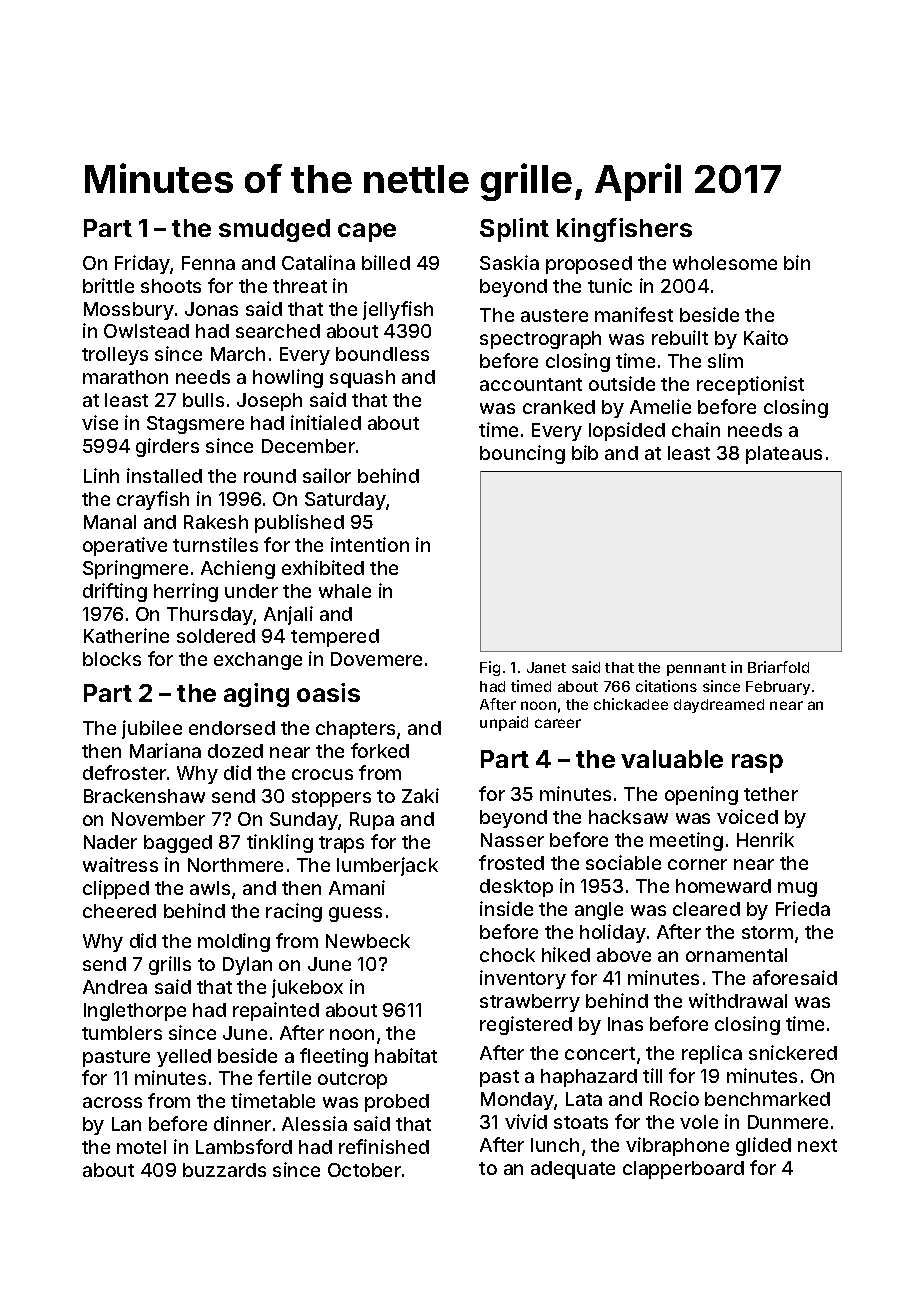 The image size is (924, 1311). What do you see at coordinates (531, 384) in the document?
I see `accountant` at bounding box center [531, 384].
